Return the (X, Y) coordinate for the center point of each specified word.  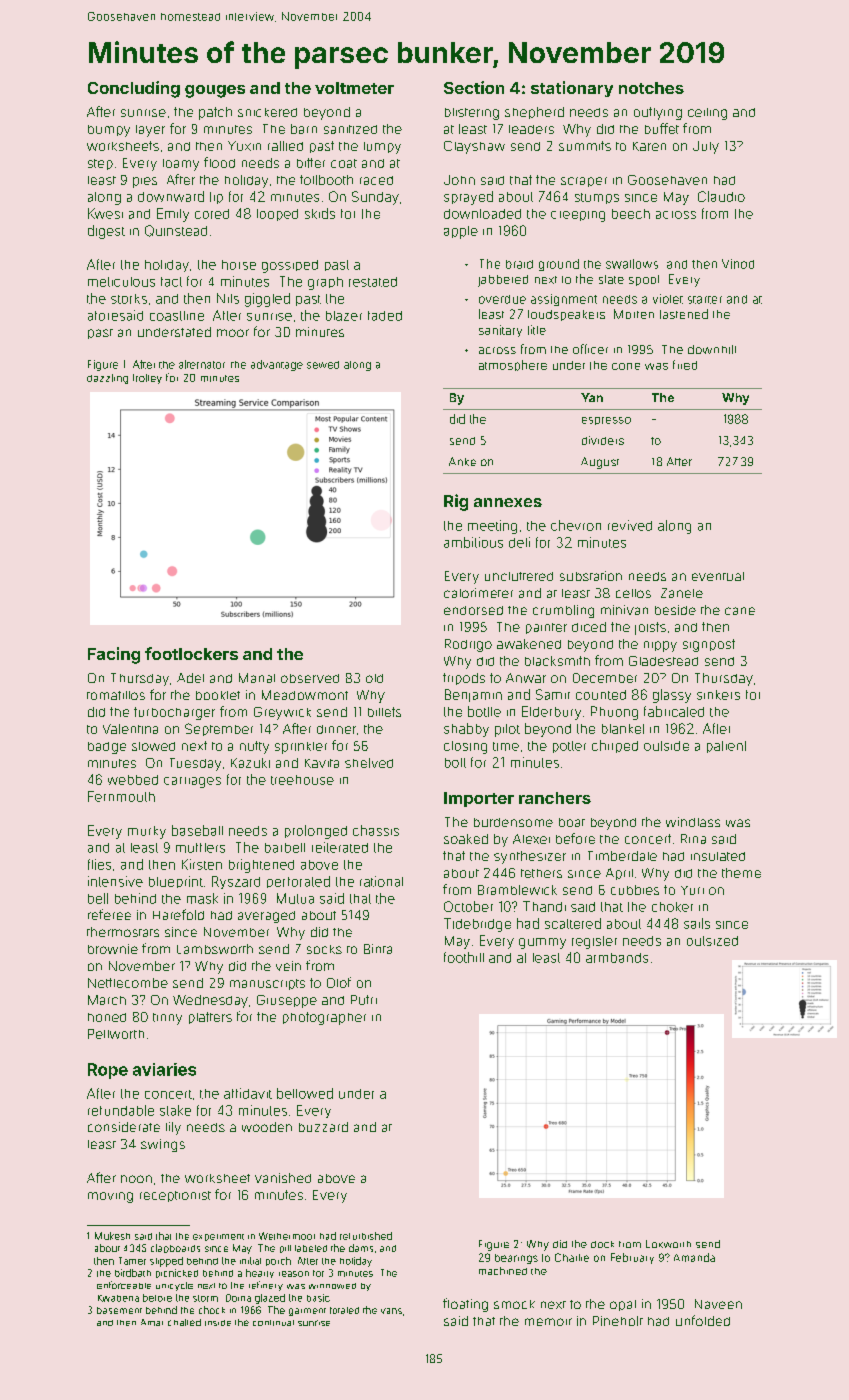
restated (373, 282)
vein (288, 966)
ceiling (707, 114)
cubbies (635, 890)
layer (150, 131)
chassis (376, 830)
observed (310, 678)
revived (630, 525)
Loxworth (668, 1244)
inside (218, 1323)
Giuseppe (287, 1001)
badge (107, 748)
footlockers (191, 653)
